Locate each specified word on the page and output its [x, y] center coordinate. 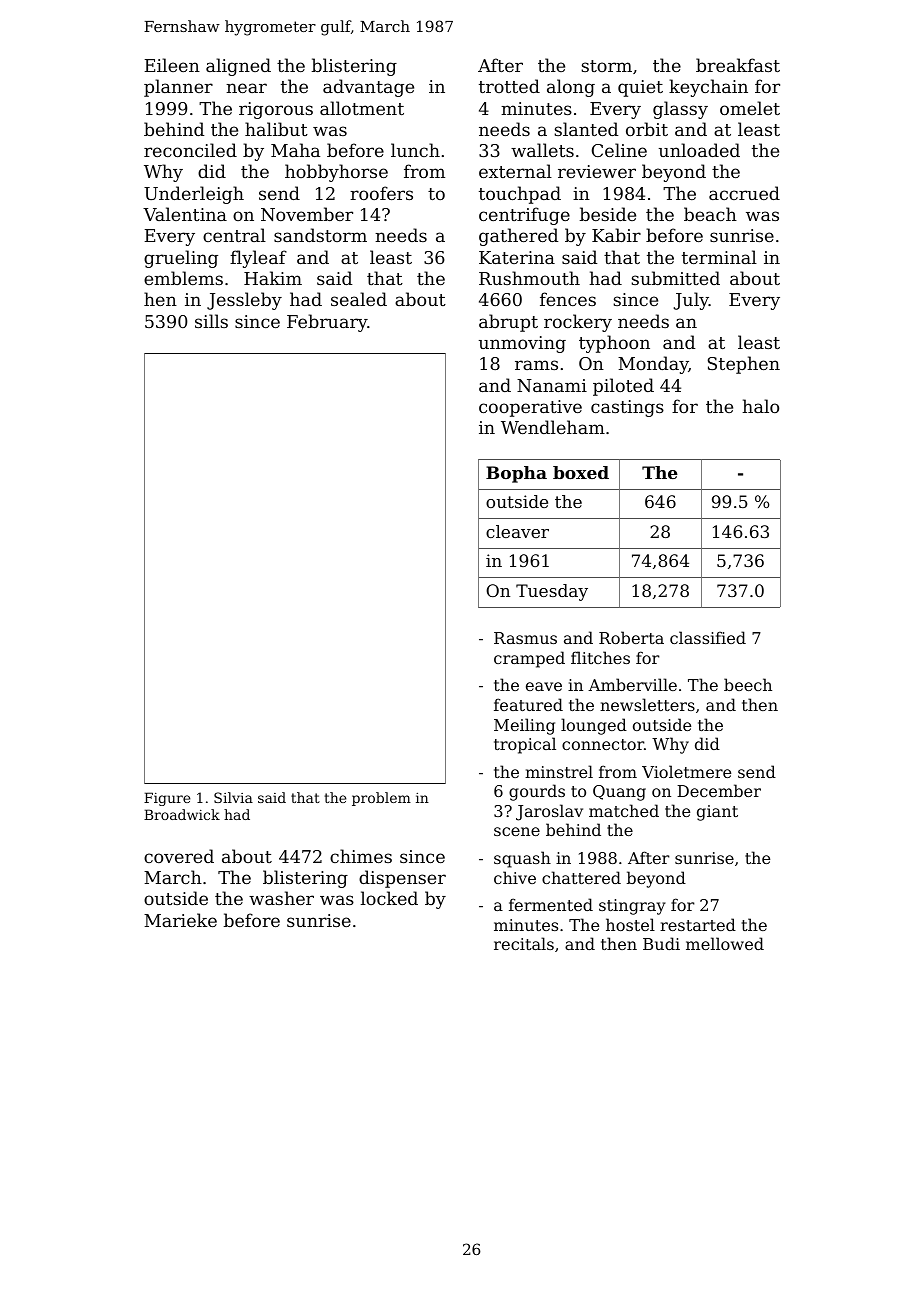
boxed [581, 472]
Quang [619, 793]
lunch [415, 150]
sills [211, 321]
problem [381, 799]
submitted [675, 278]
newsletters [647, 704]
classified [708, 637]
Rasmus [525, 638]
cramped [529, 659]
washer [281, 898]
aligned [238, 67]
